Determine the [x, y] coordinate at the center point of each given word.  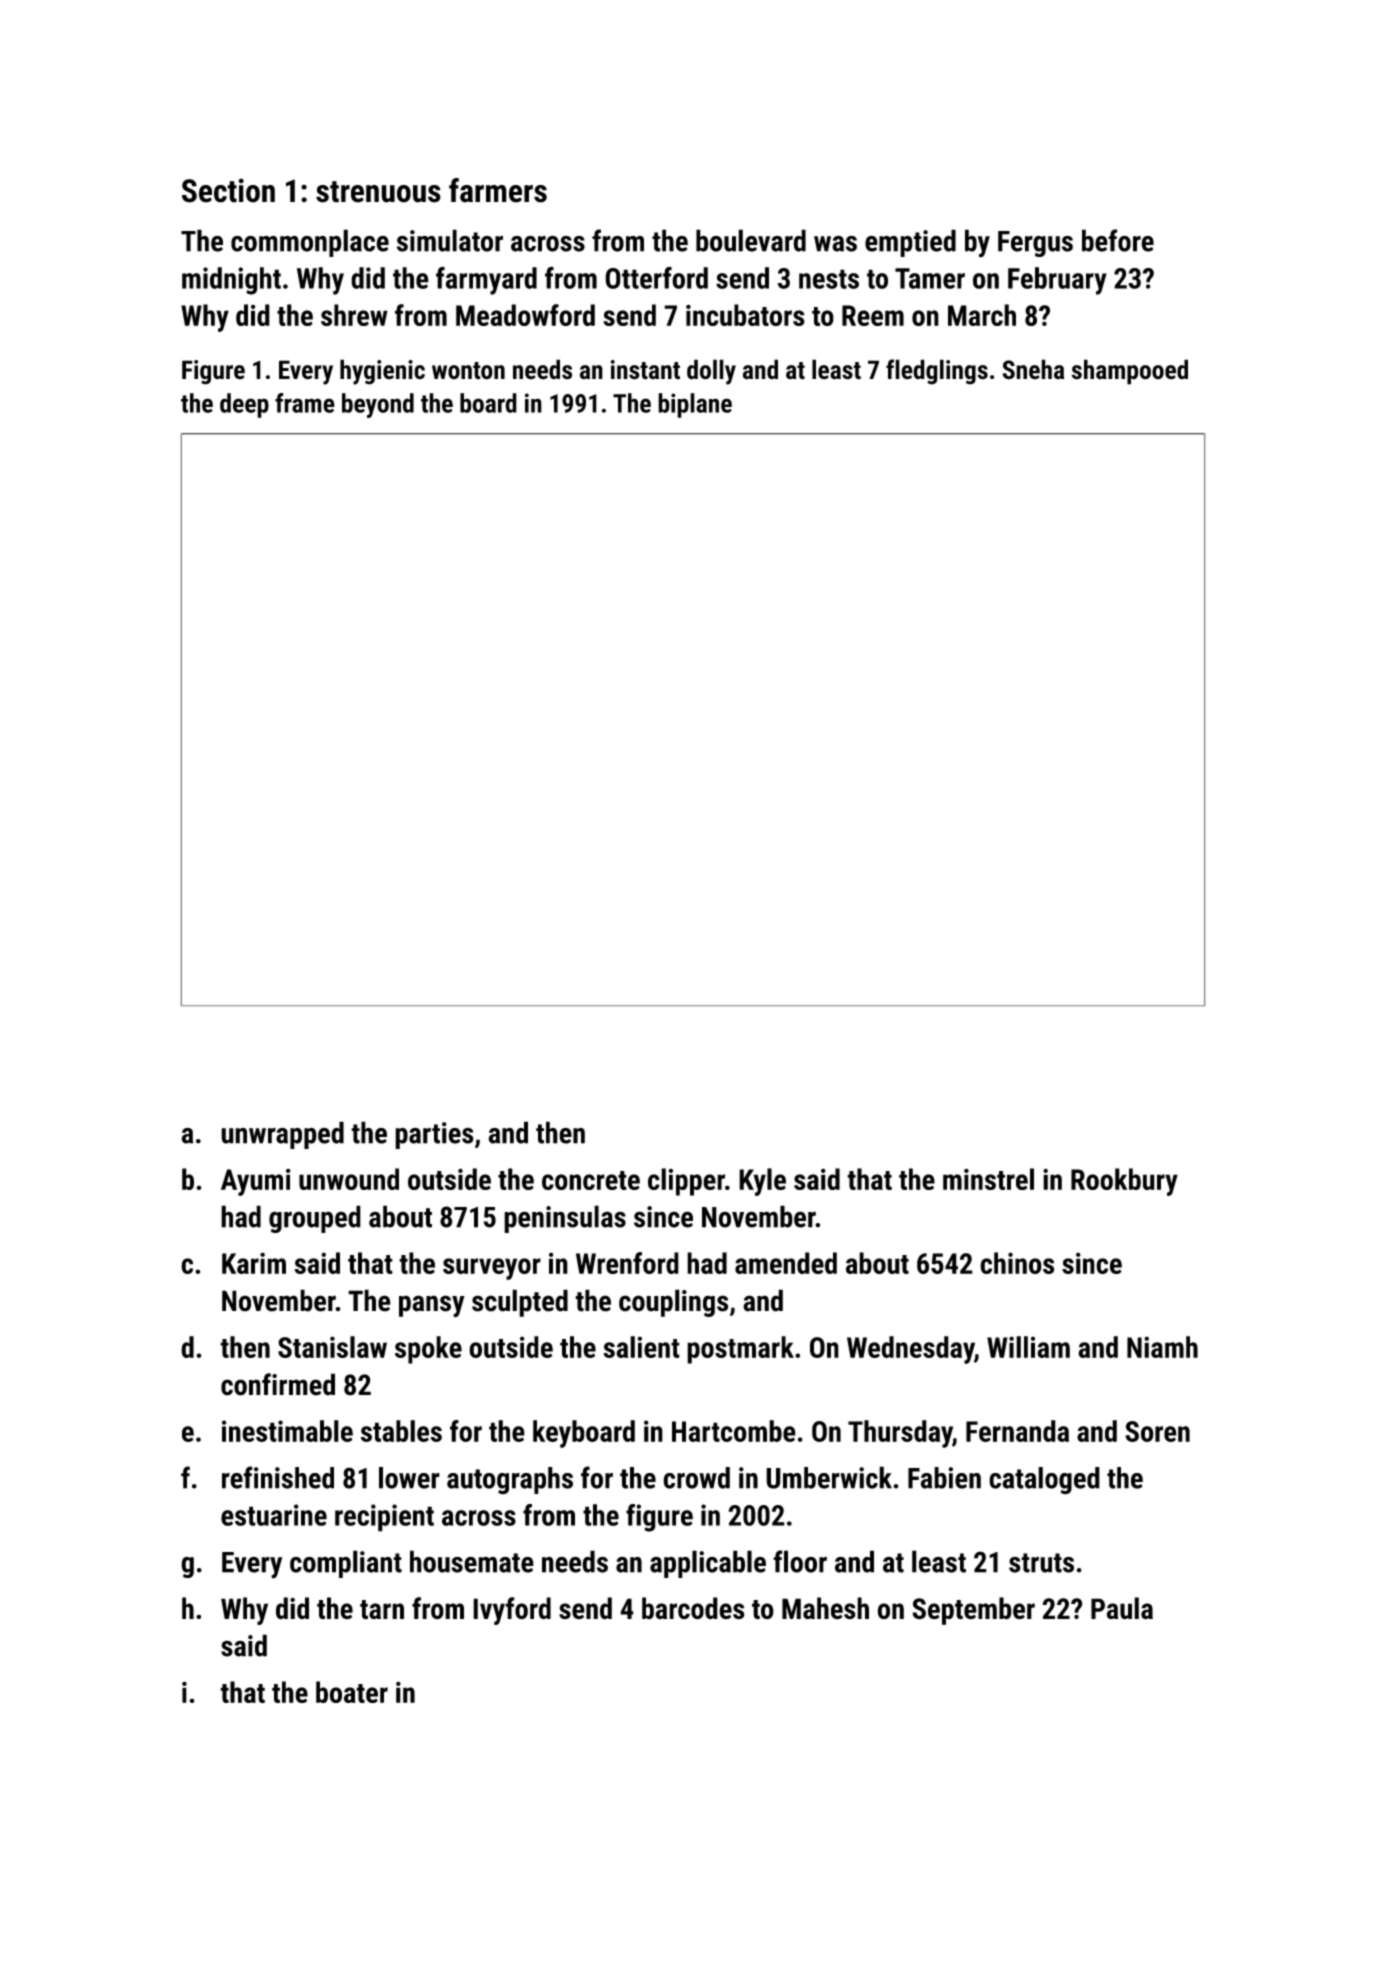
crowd [696, 1478]
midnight [231, 281]
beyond [378, 405]
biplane [695, 405]
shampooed [1130, 372]
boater [352, 1692]
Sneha [1033, 369]
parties [434, 1135]
